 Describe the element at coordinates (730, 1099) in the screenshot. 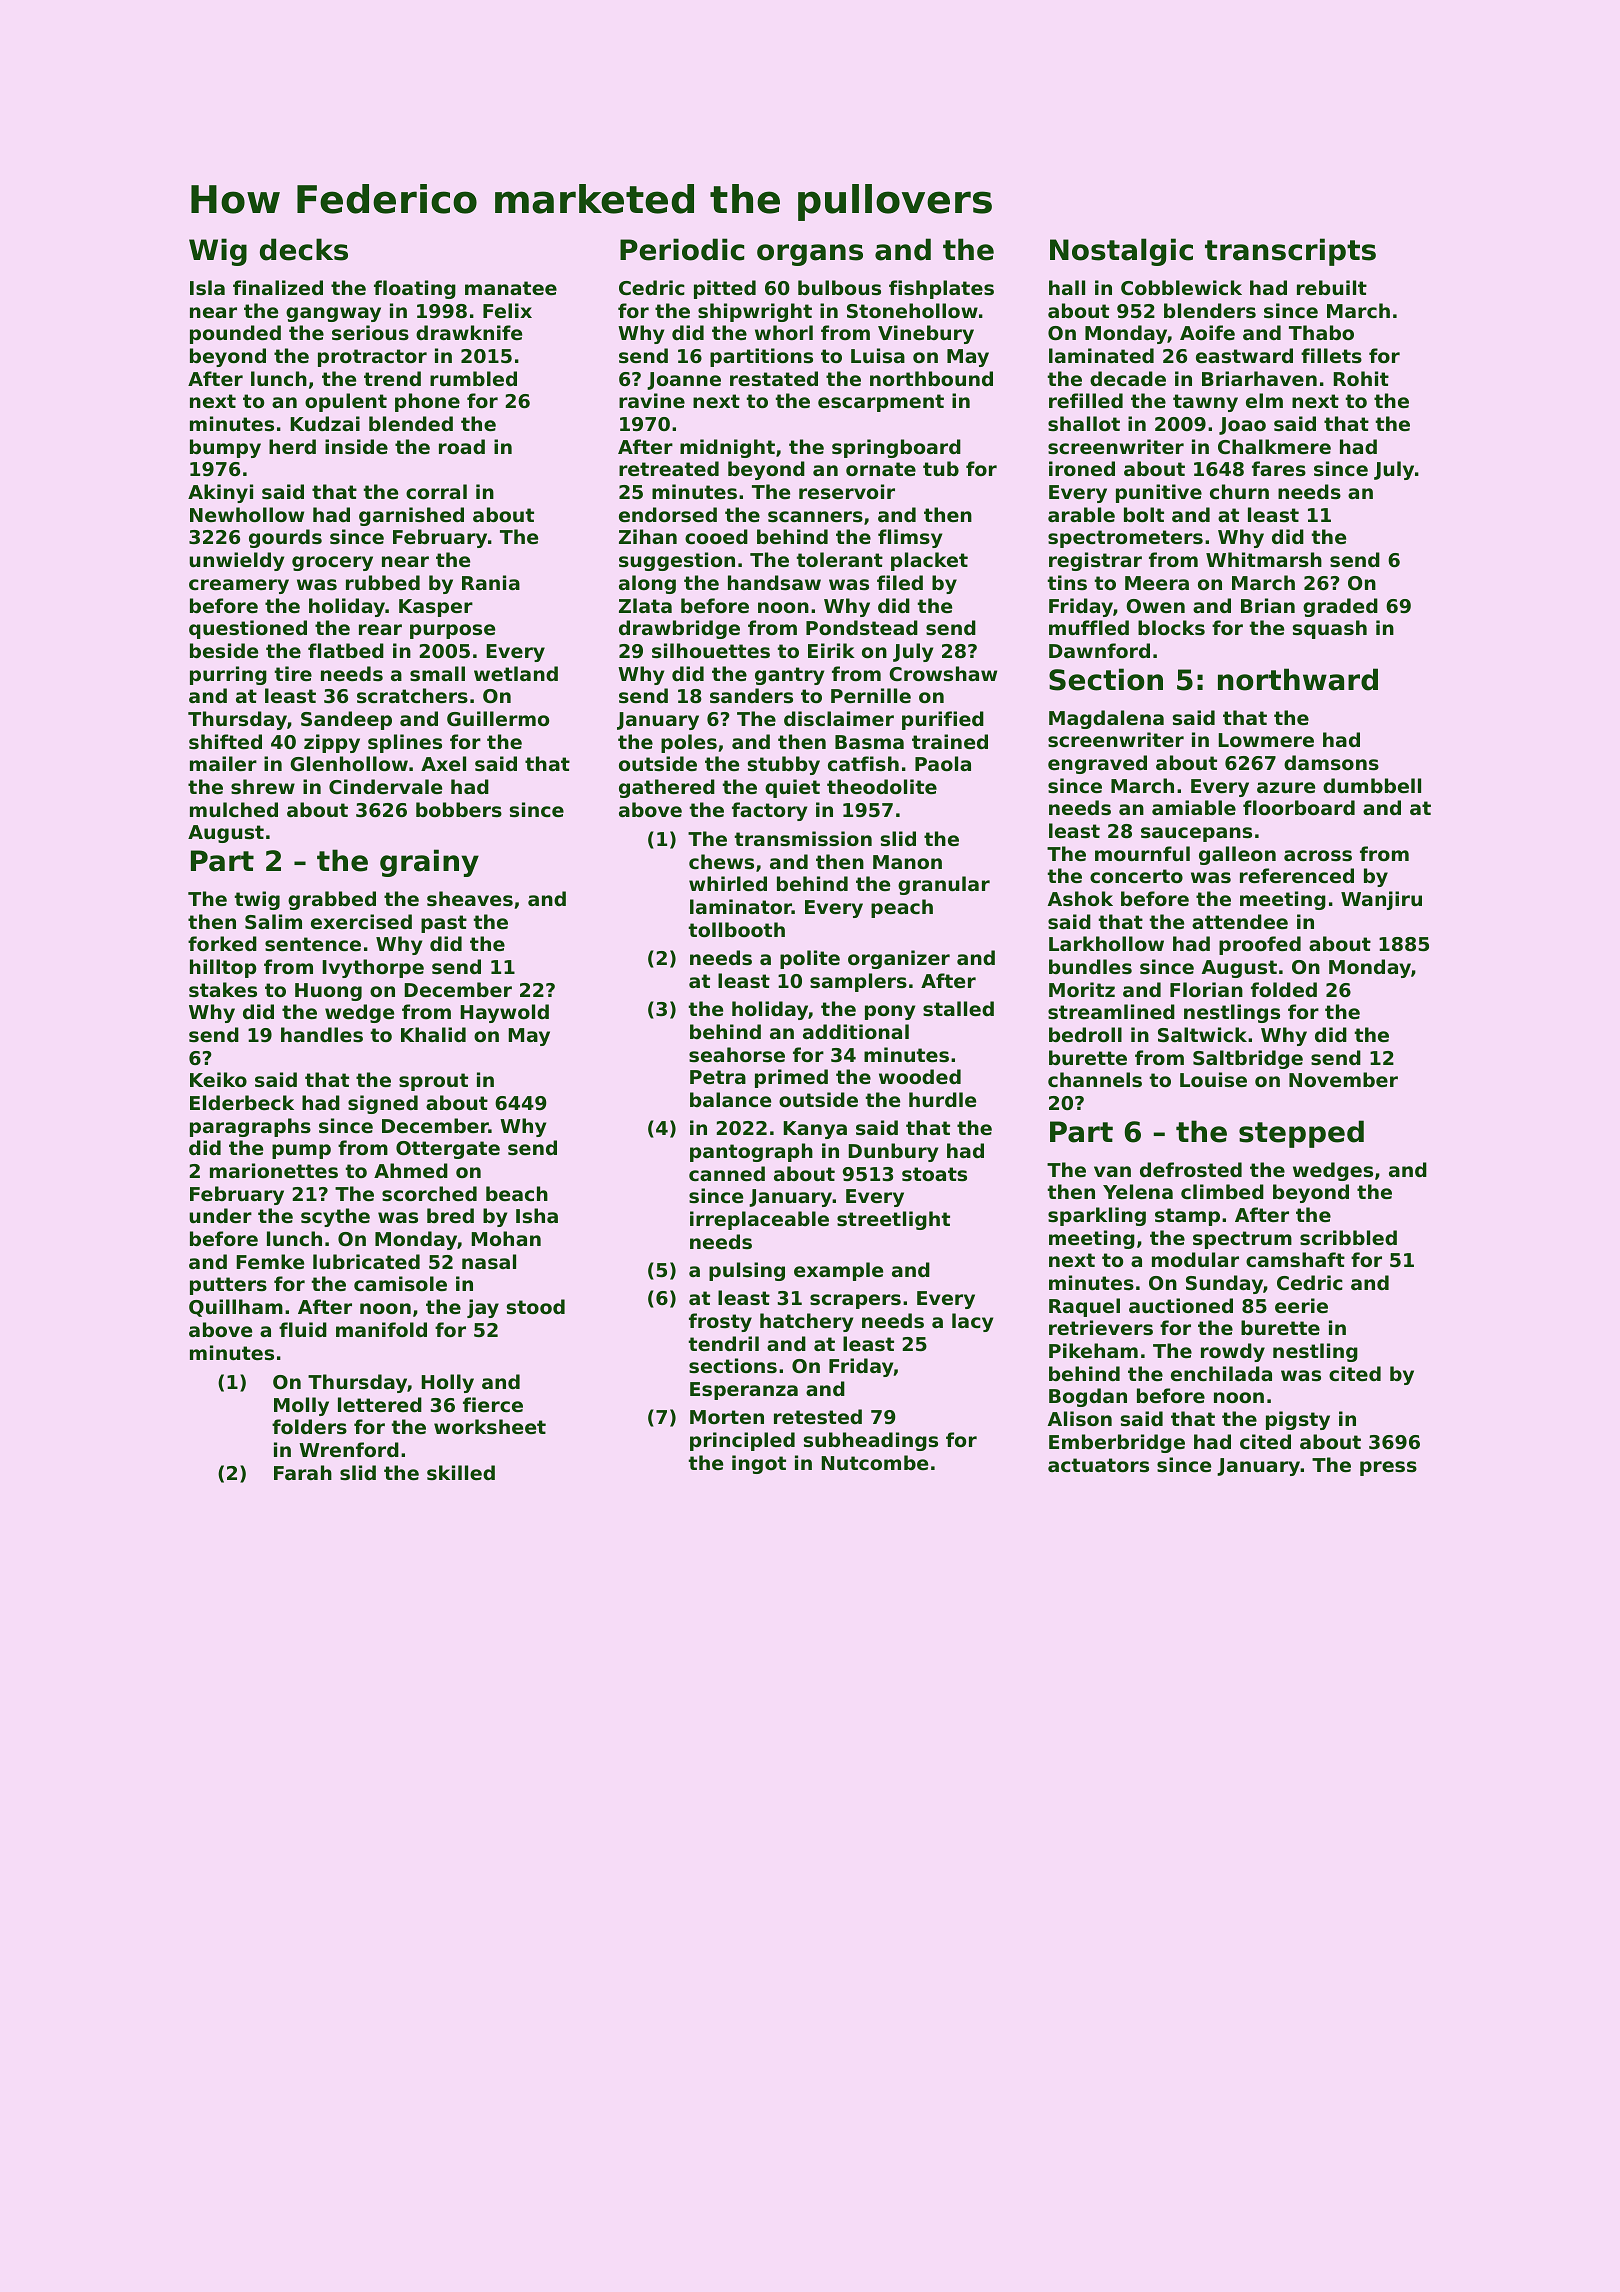

I see `balance` at that location.
